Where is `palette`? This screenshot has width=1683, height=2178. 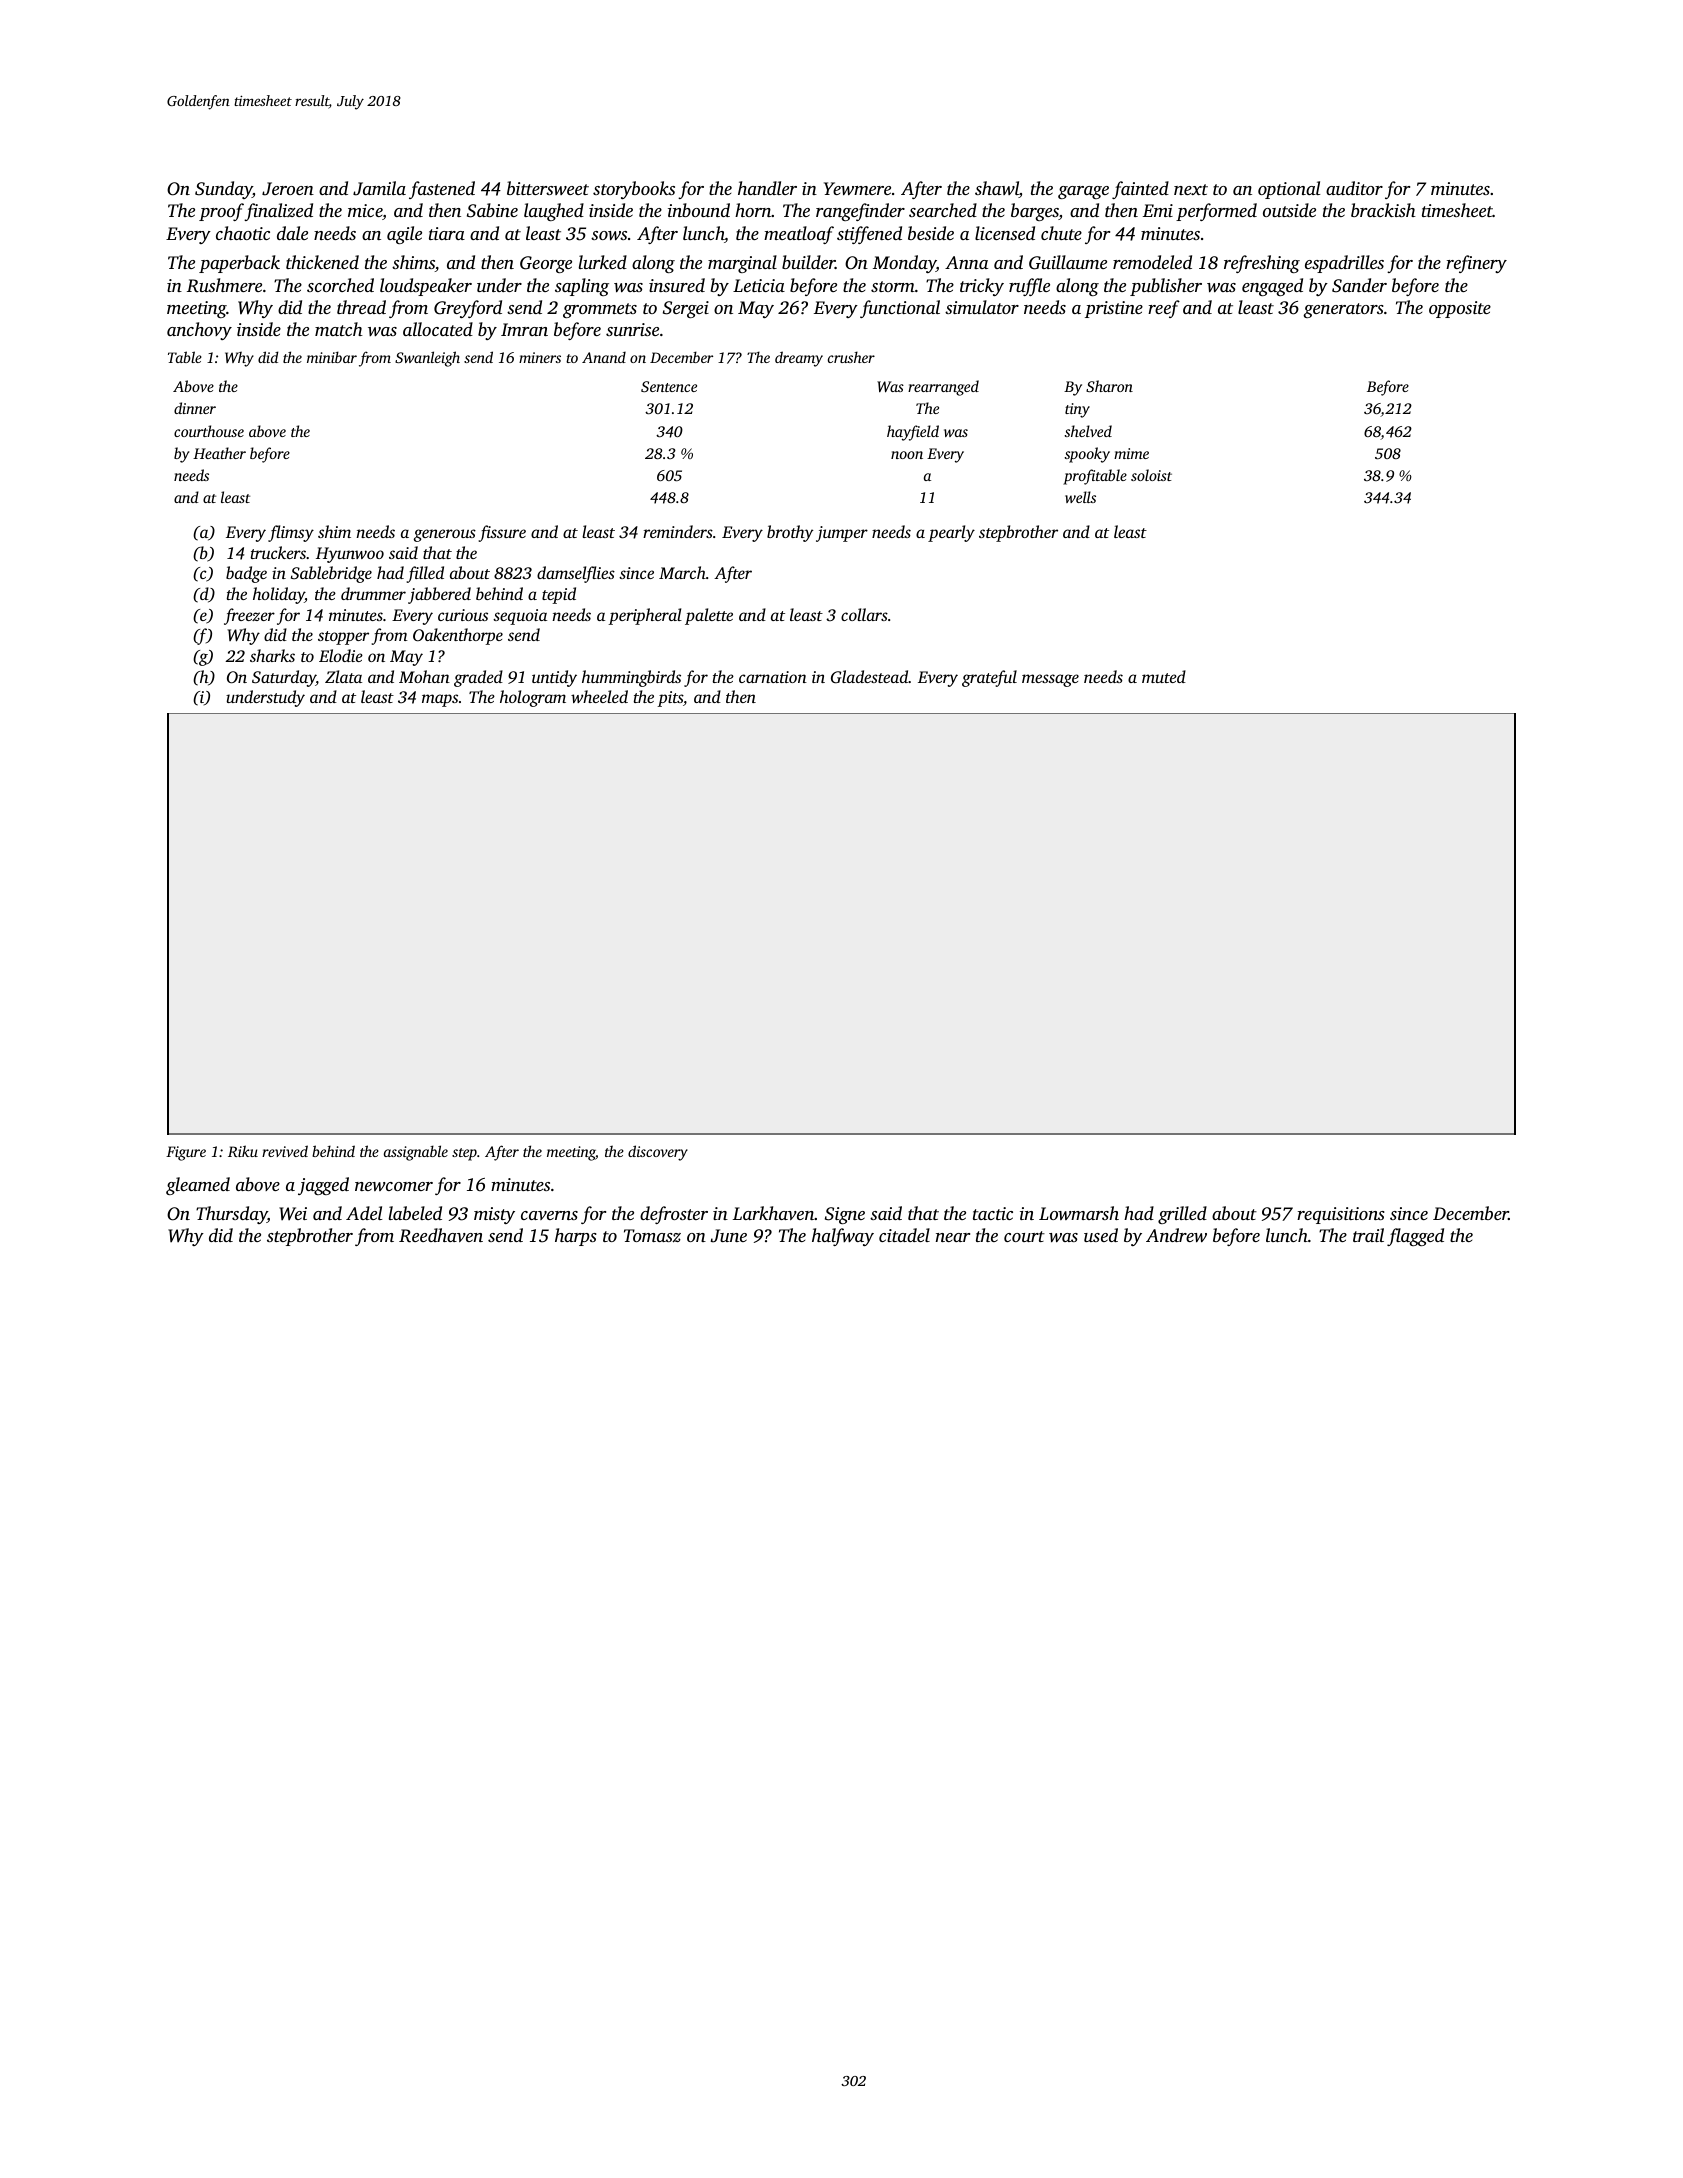 palette is located at coordinates (709, 616).
